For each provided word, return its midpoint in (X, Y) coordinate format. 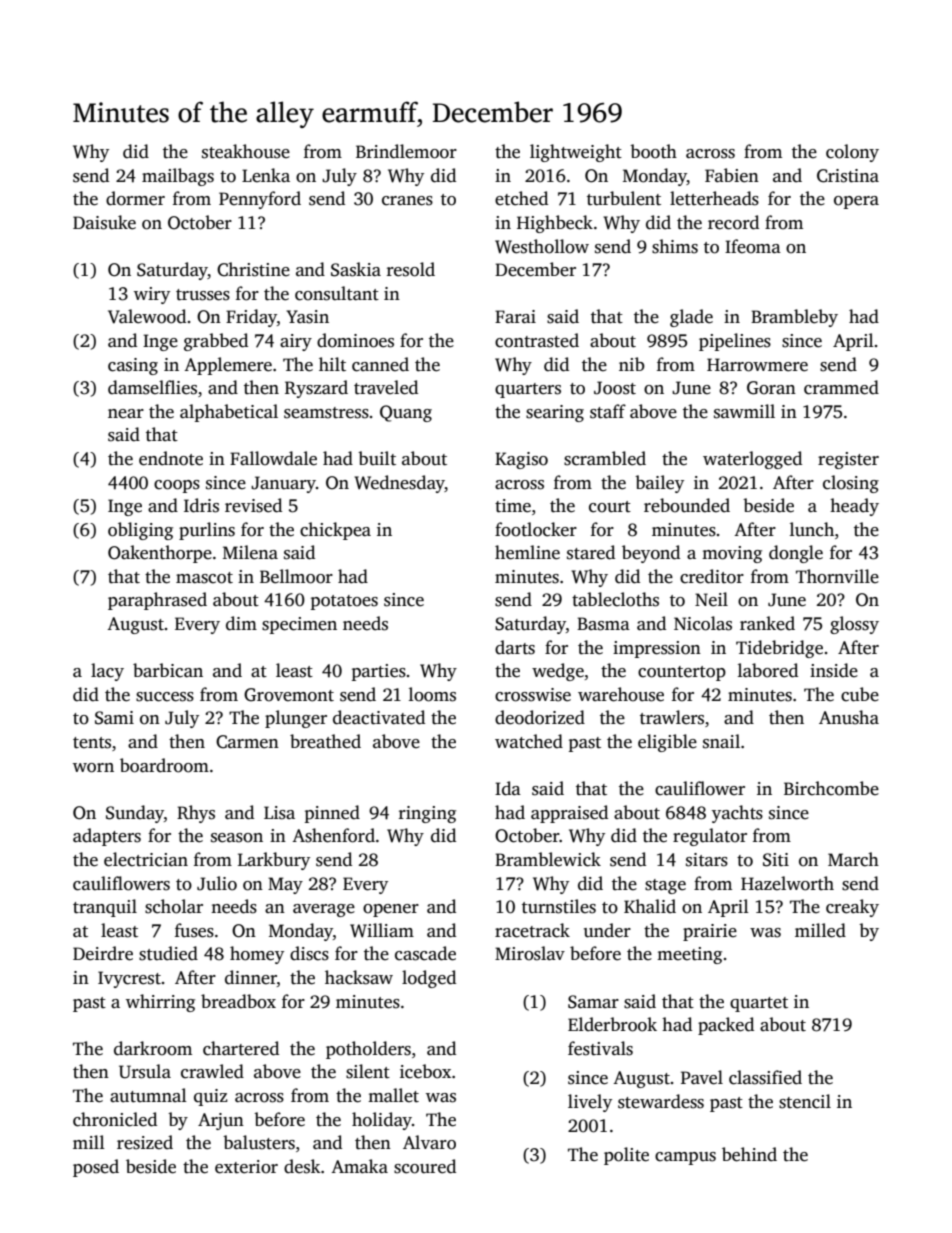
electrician (146, 859)
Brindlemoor (406, 151)
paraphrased (157, 601)
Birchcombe (831, 788)
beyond (651, 554)
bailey (659, 484)
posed (96, 1168)
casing (133, 366)
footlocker (536, 529)
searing (555, 413)
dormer (135, 198)
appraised (569, 814)
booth (653, 151)
